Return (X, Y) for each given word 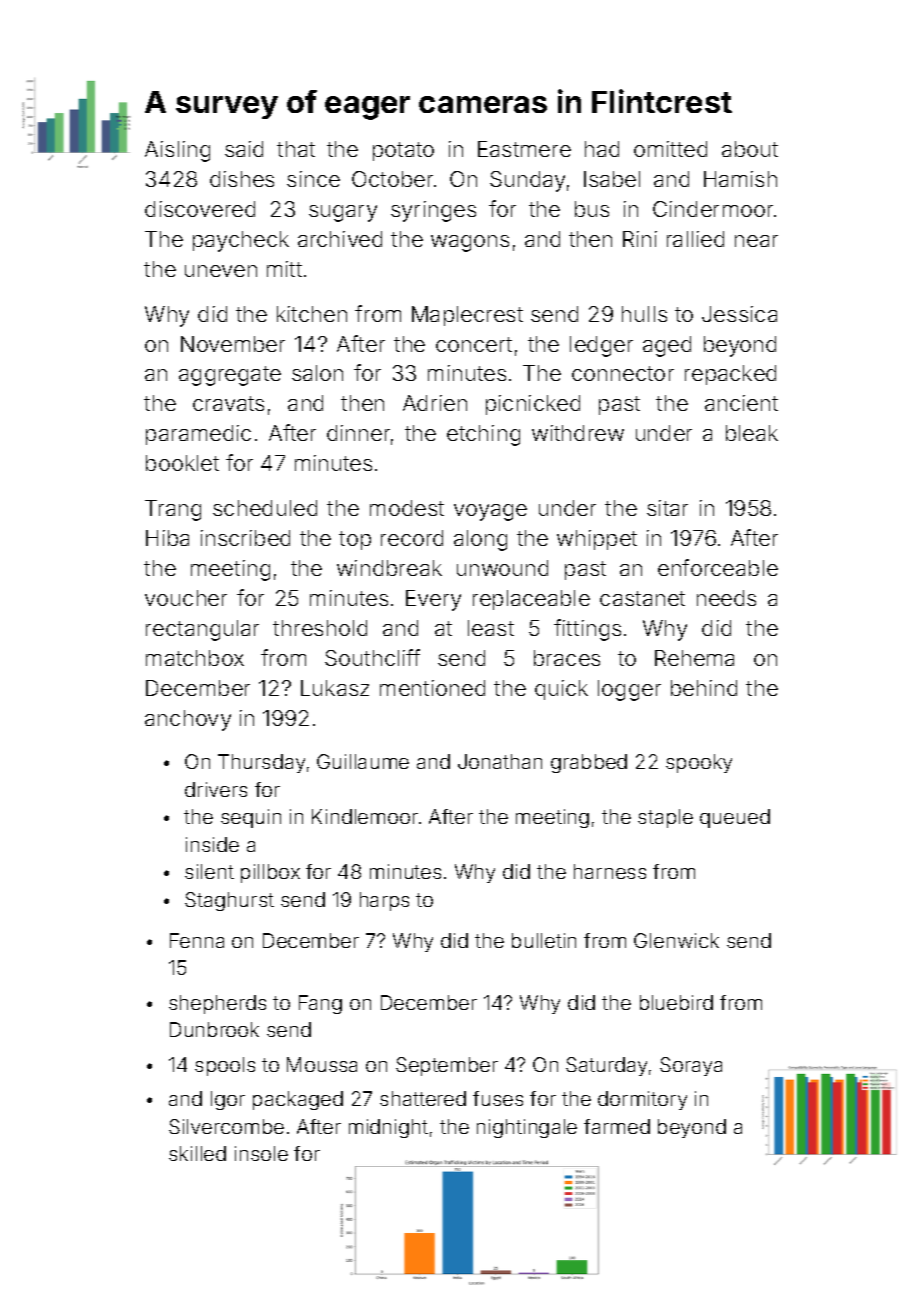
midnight (388, 1128)
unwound (502, 568)
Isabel (612, 179)
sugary (343, 213)
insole (261, 1153)
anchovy (188, 720)
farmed (617, 1126)
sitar (667, 508)
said (244, 149)
